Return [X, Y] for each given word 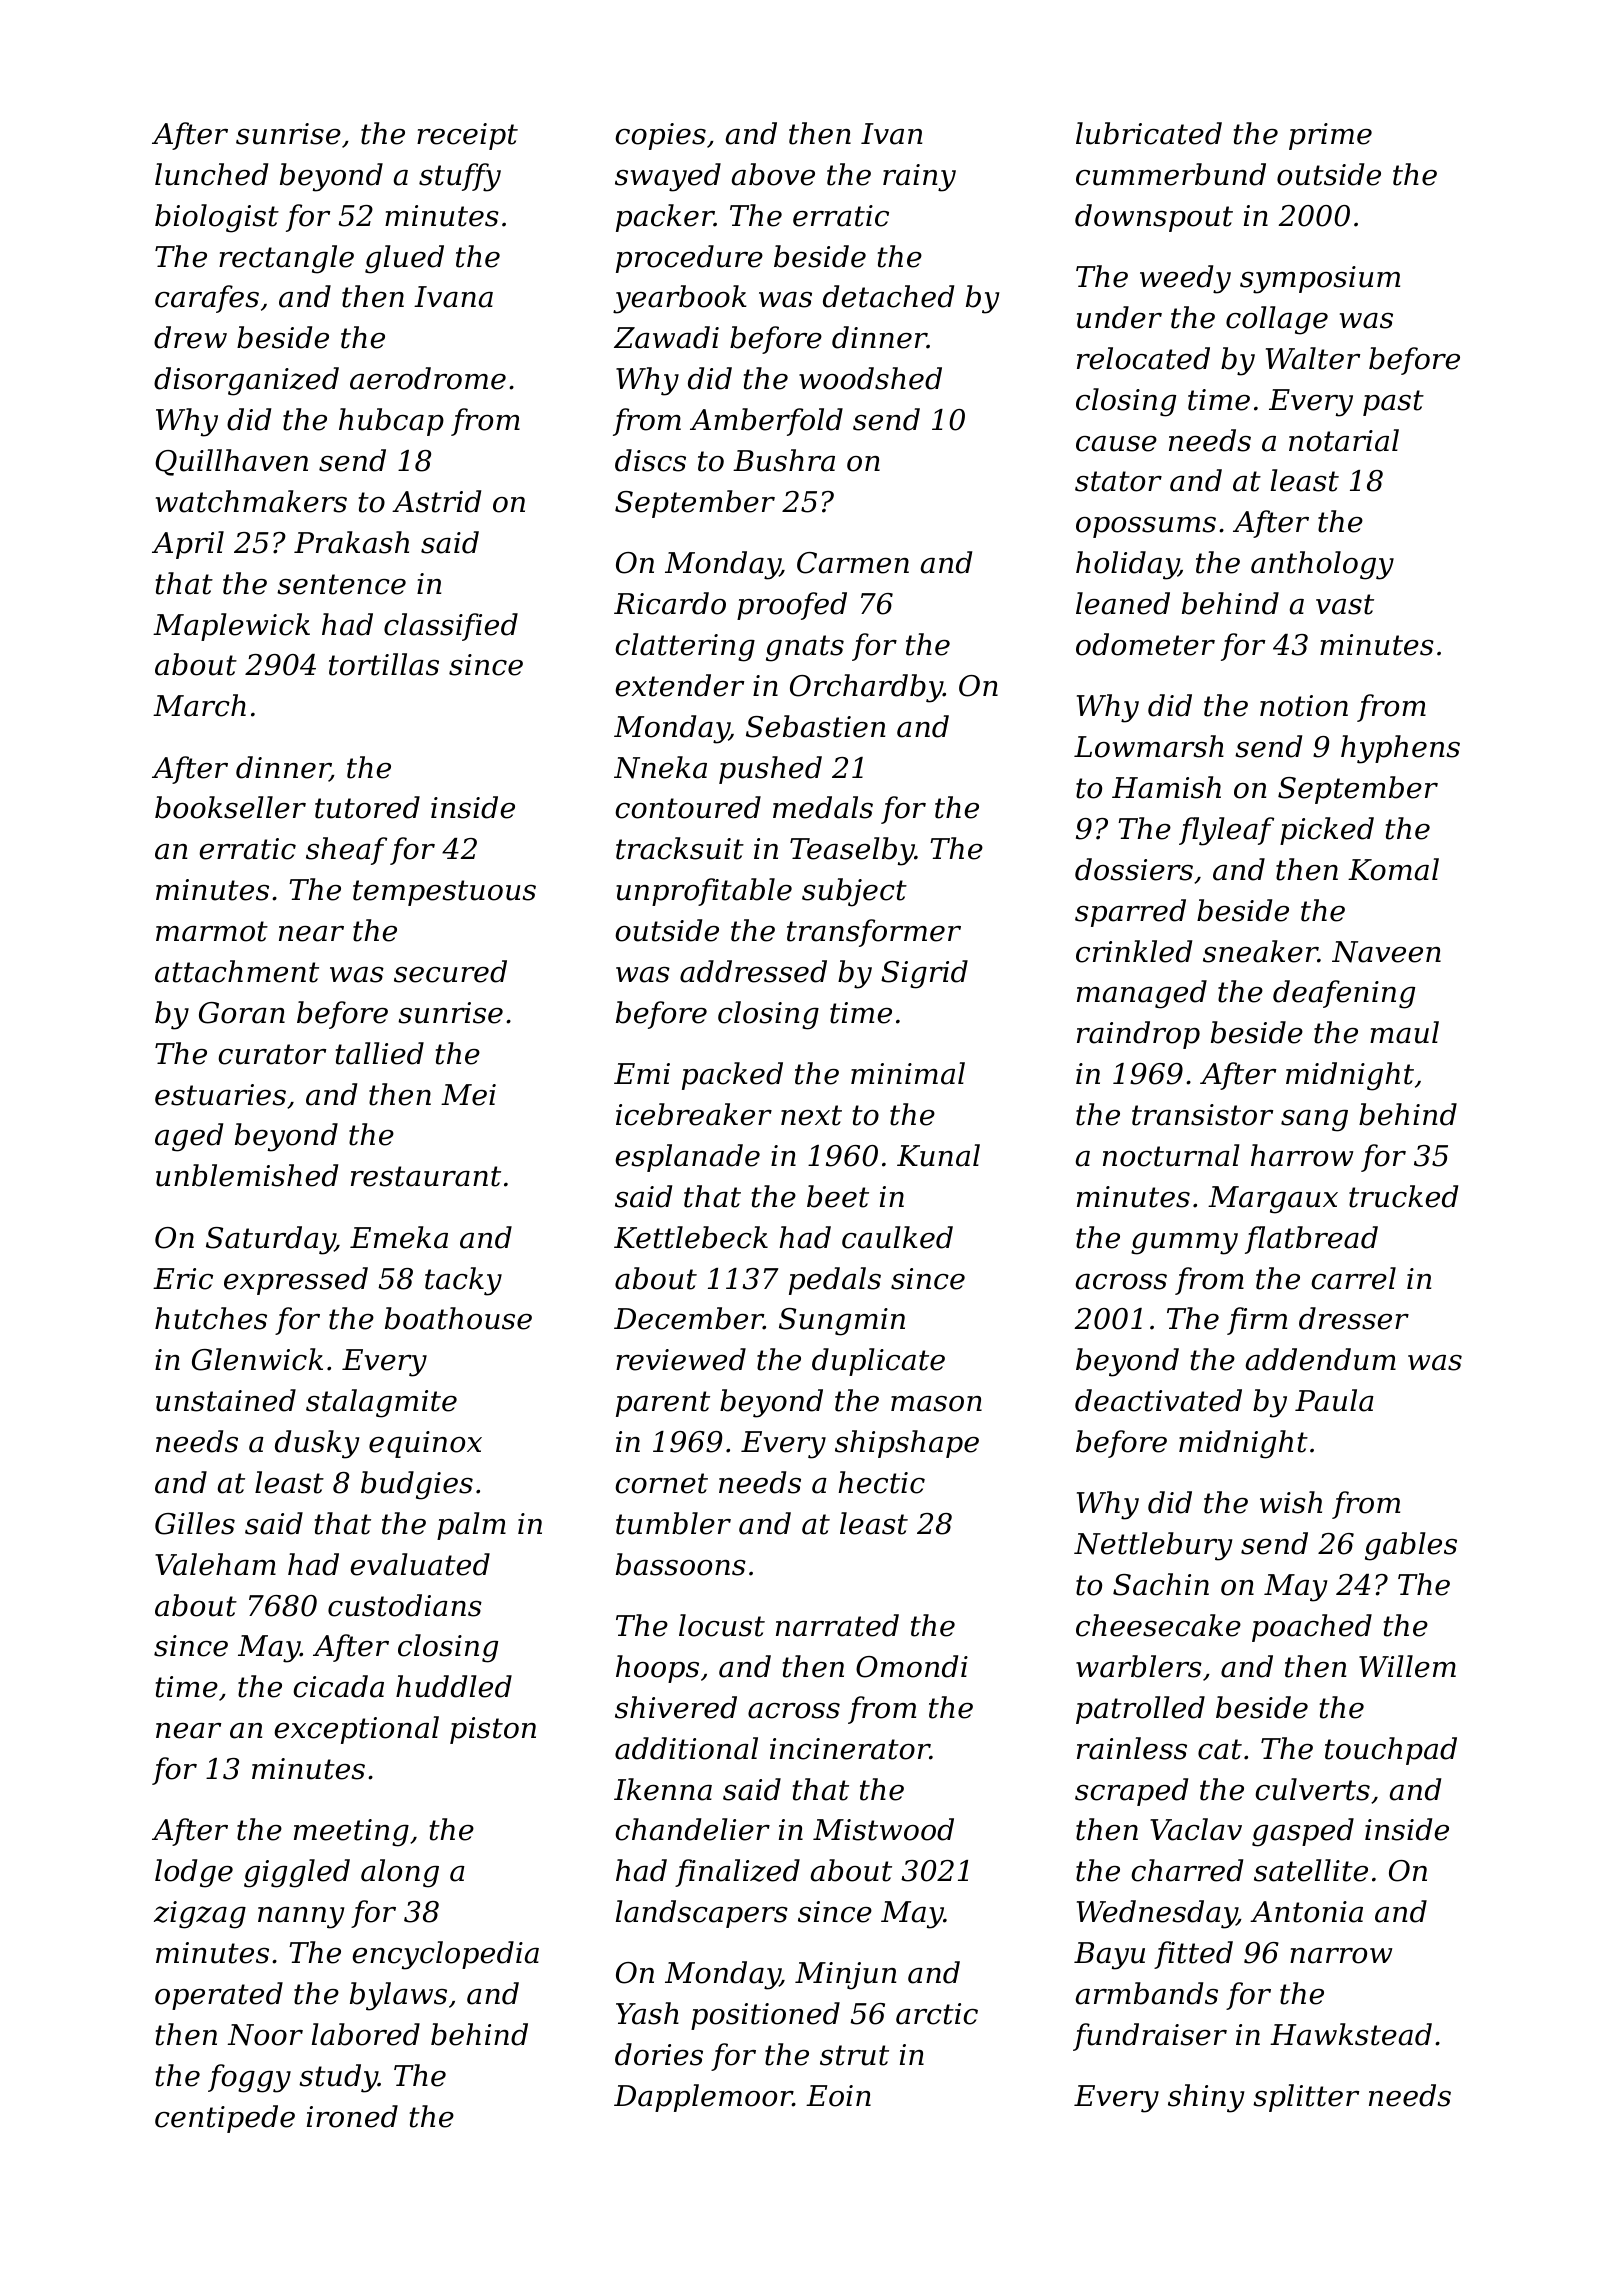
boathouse [458, 1318]
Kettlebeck [691, 1237]
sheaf [346, 851]
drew [190, 337]
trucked [1403, 1196]
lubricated [1149, 133]
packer [665, 218]
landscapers [702, 1914]
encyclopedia [445, 1955]
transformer [874, 933]
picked [1327, 831]
